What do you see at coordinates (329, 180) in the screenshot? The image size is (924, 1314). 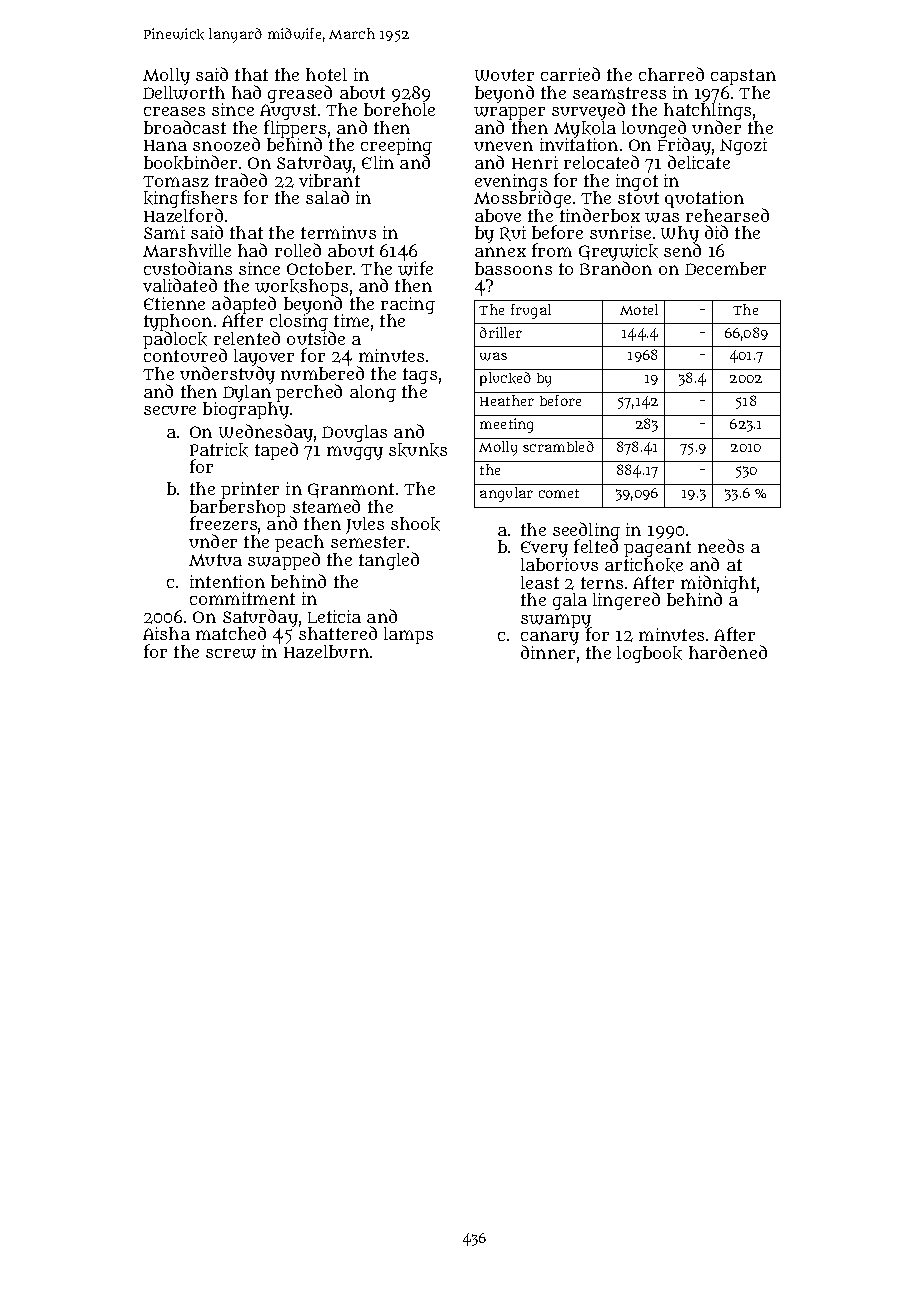 I see `vibrant` at bounding box center [329, 180].
